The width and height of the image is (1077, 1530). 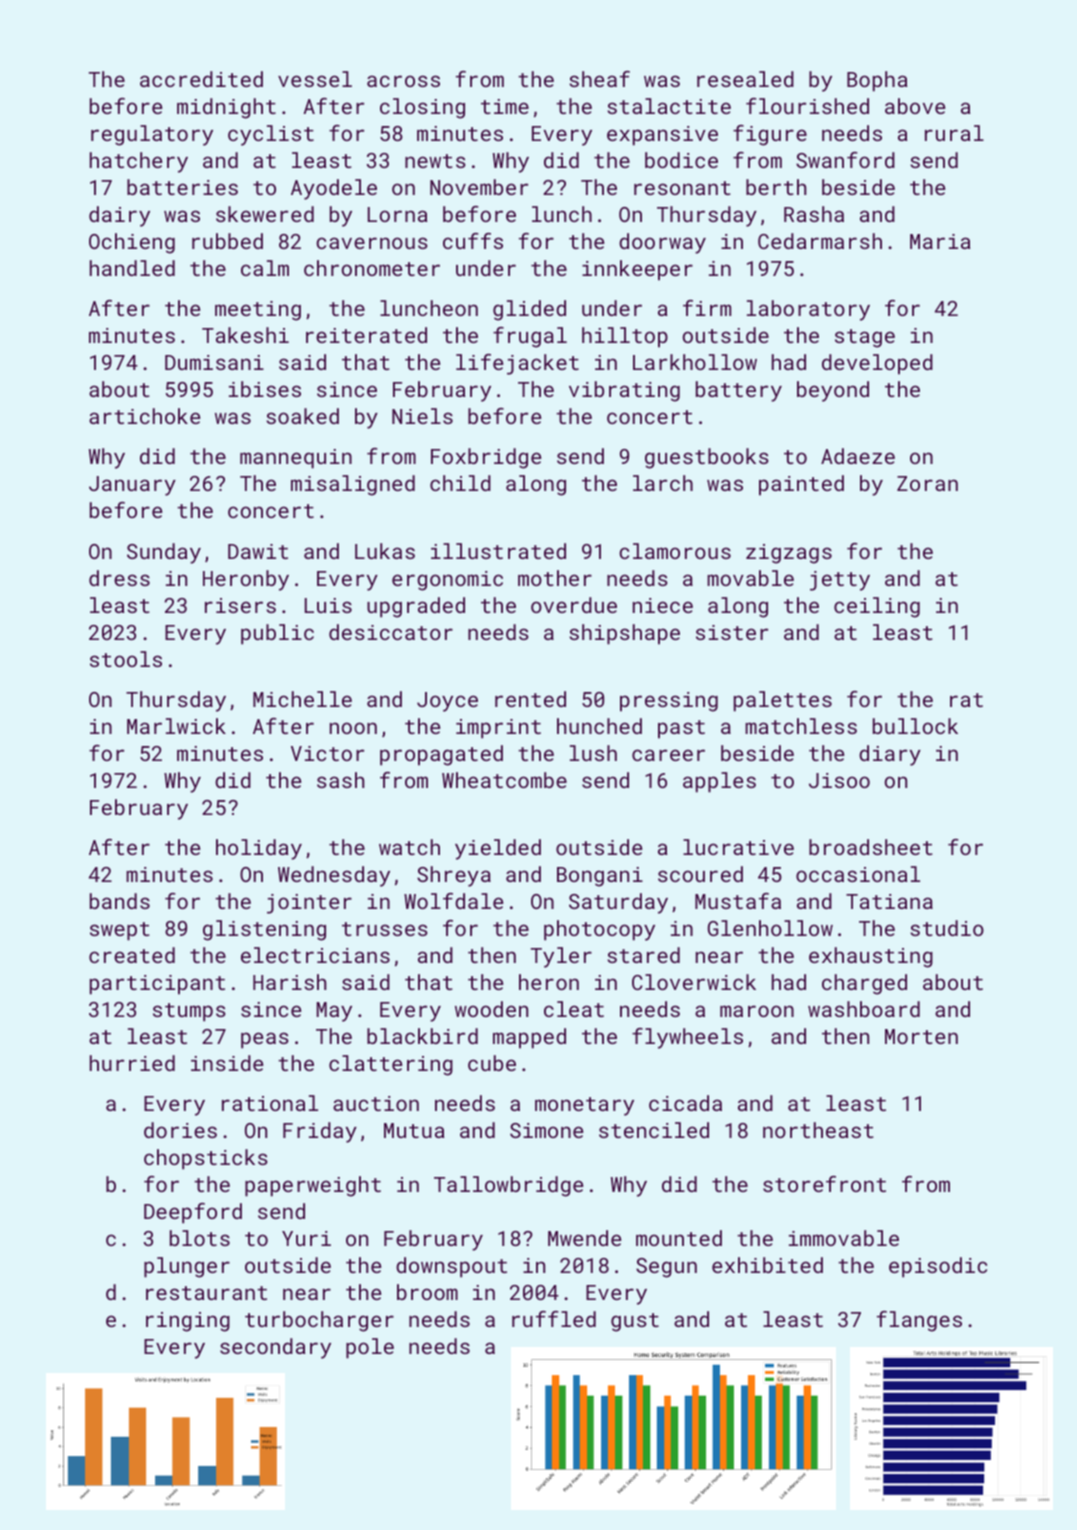 What do you see at coordinates (422, 1036) in the image?
I see `blackbird` at bounding box center [422, 1036].
